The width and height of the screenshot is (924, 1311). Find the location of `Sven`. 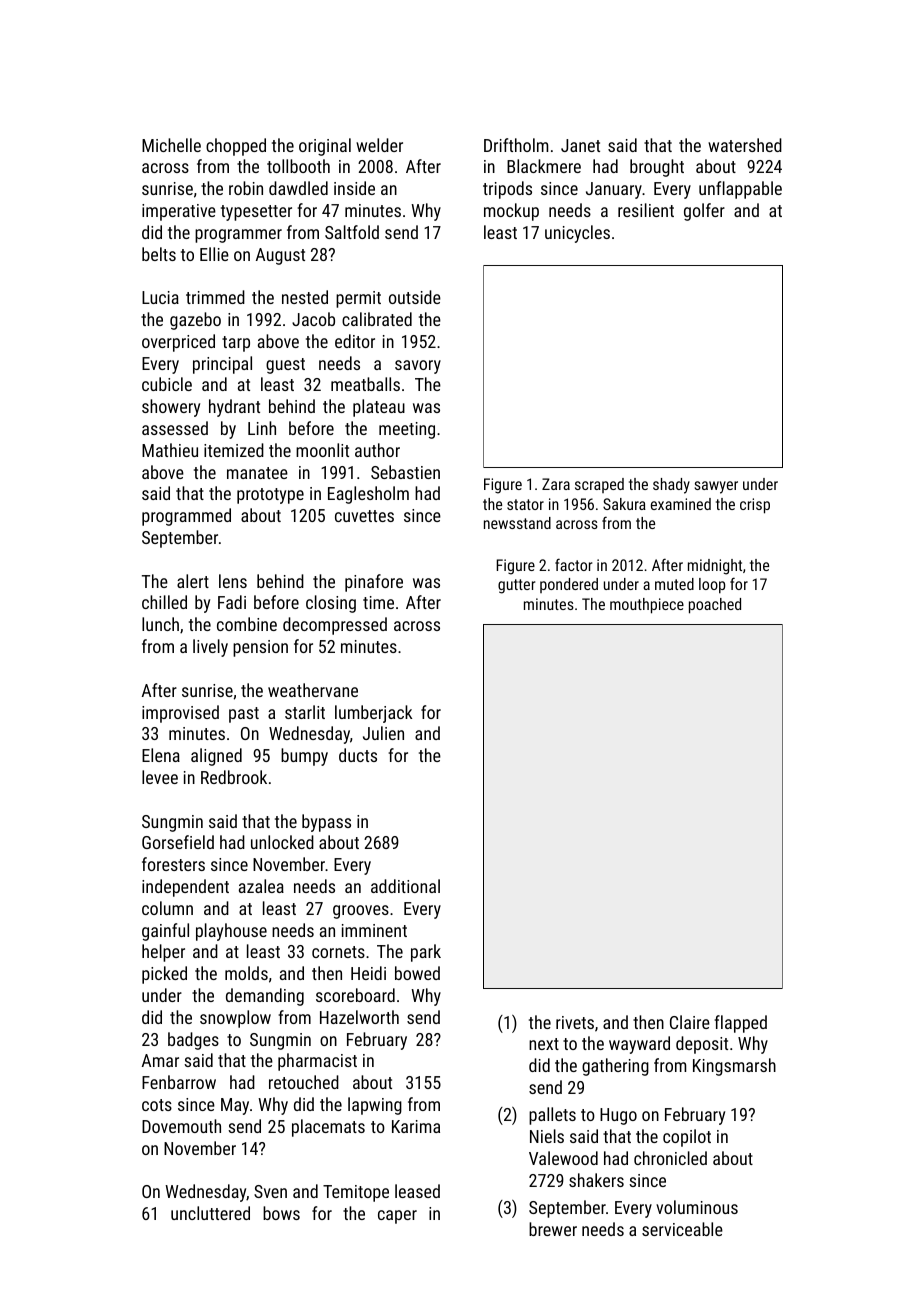

Sven is located at coordinates (270, 1191).
